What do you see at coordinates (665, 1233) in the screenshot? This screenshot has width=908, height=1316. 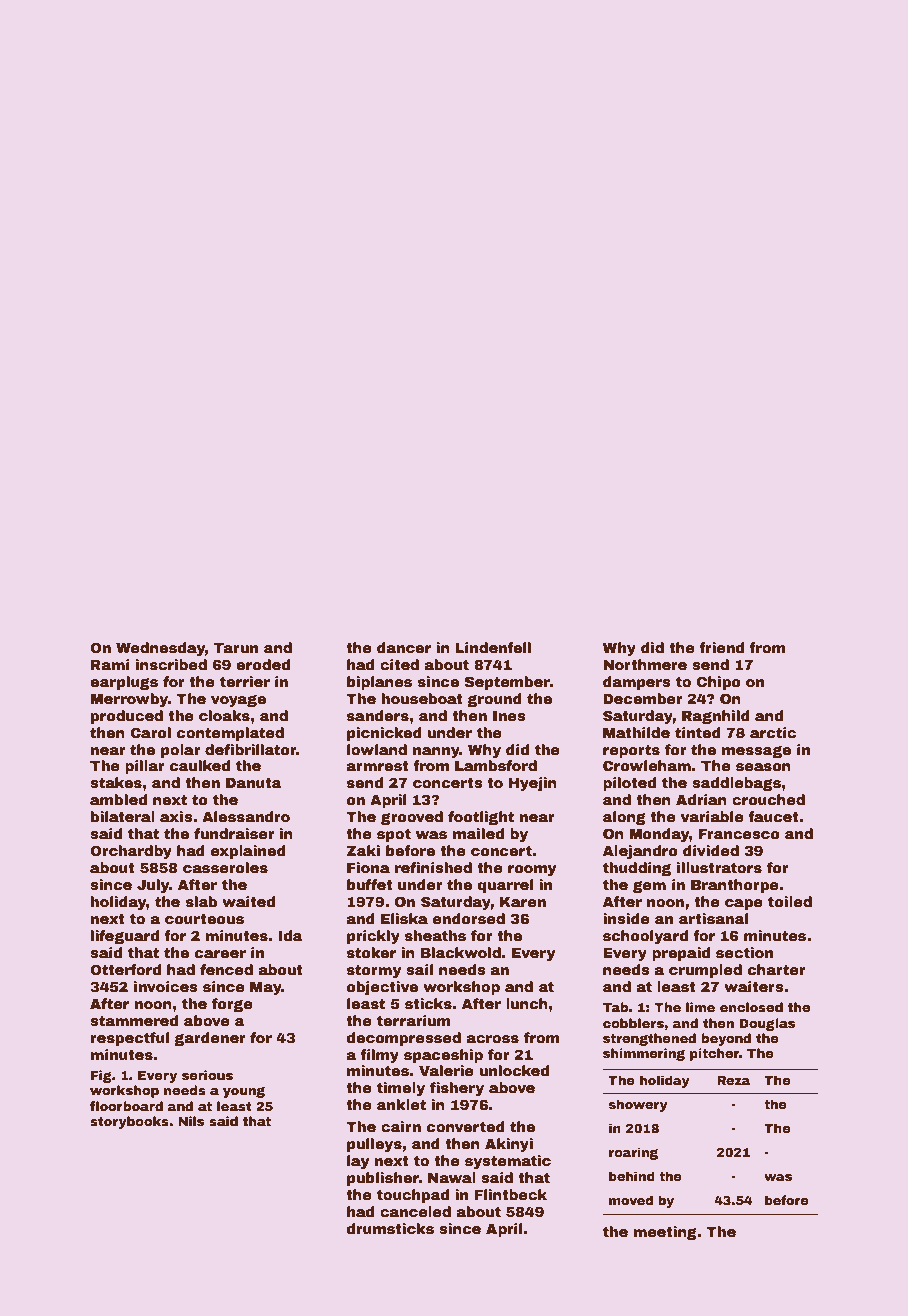 I see `meeting` at bounding box center [665, 1233].
